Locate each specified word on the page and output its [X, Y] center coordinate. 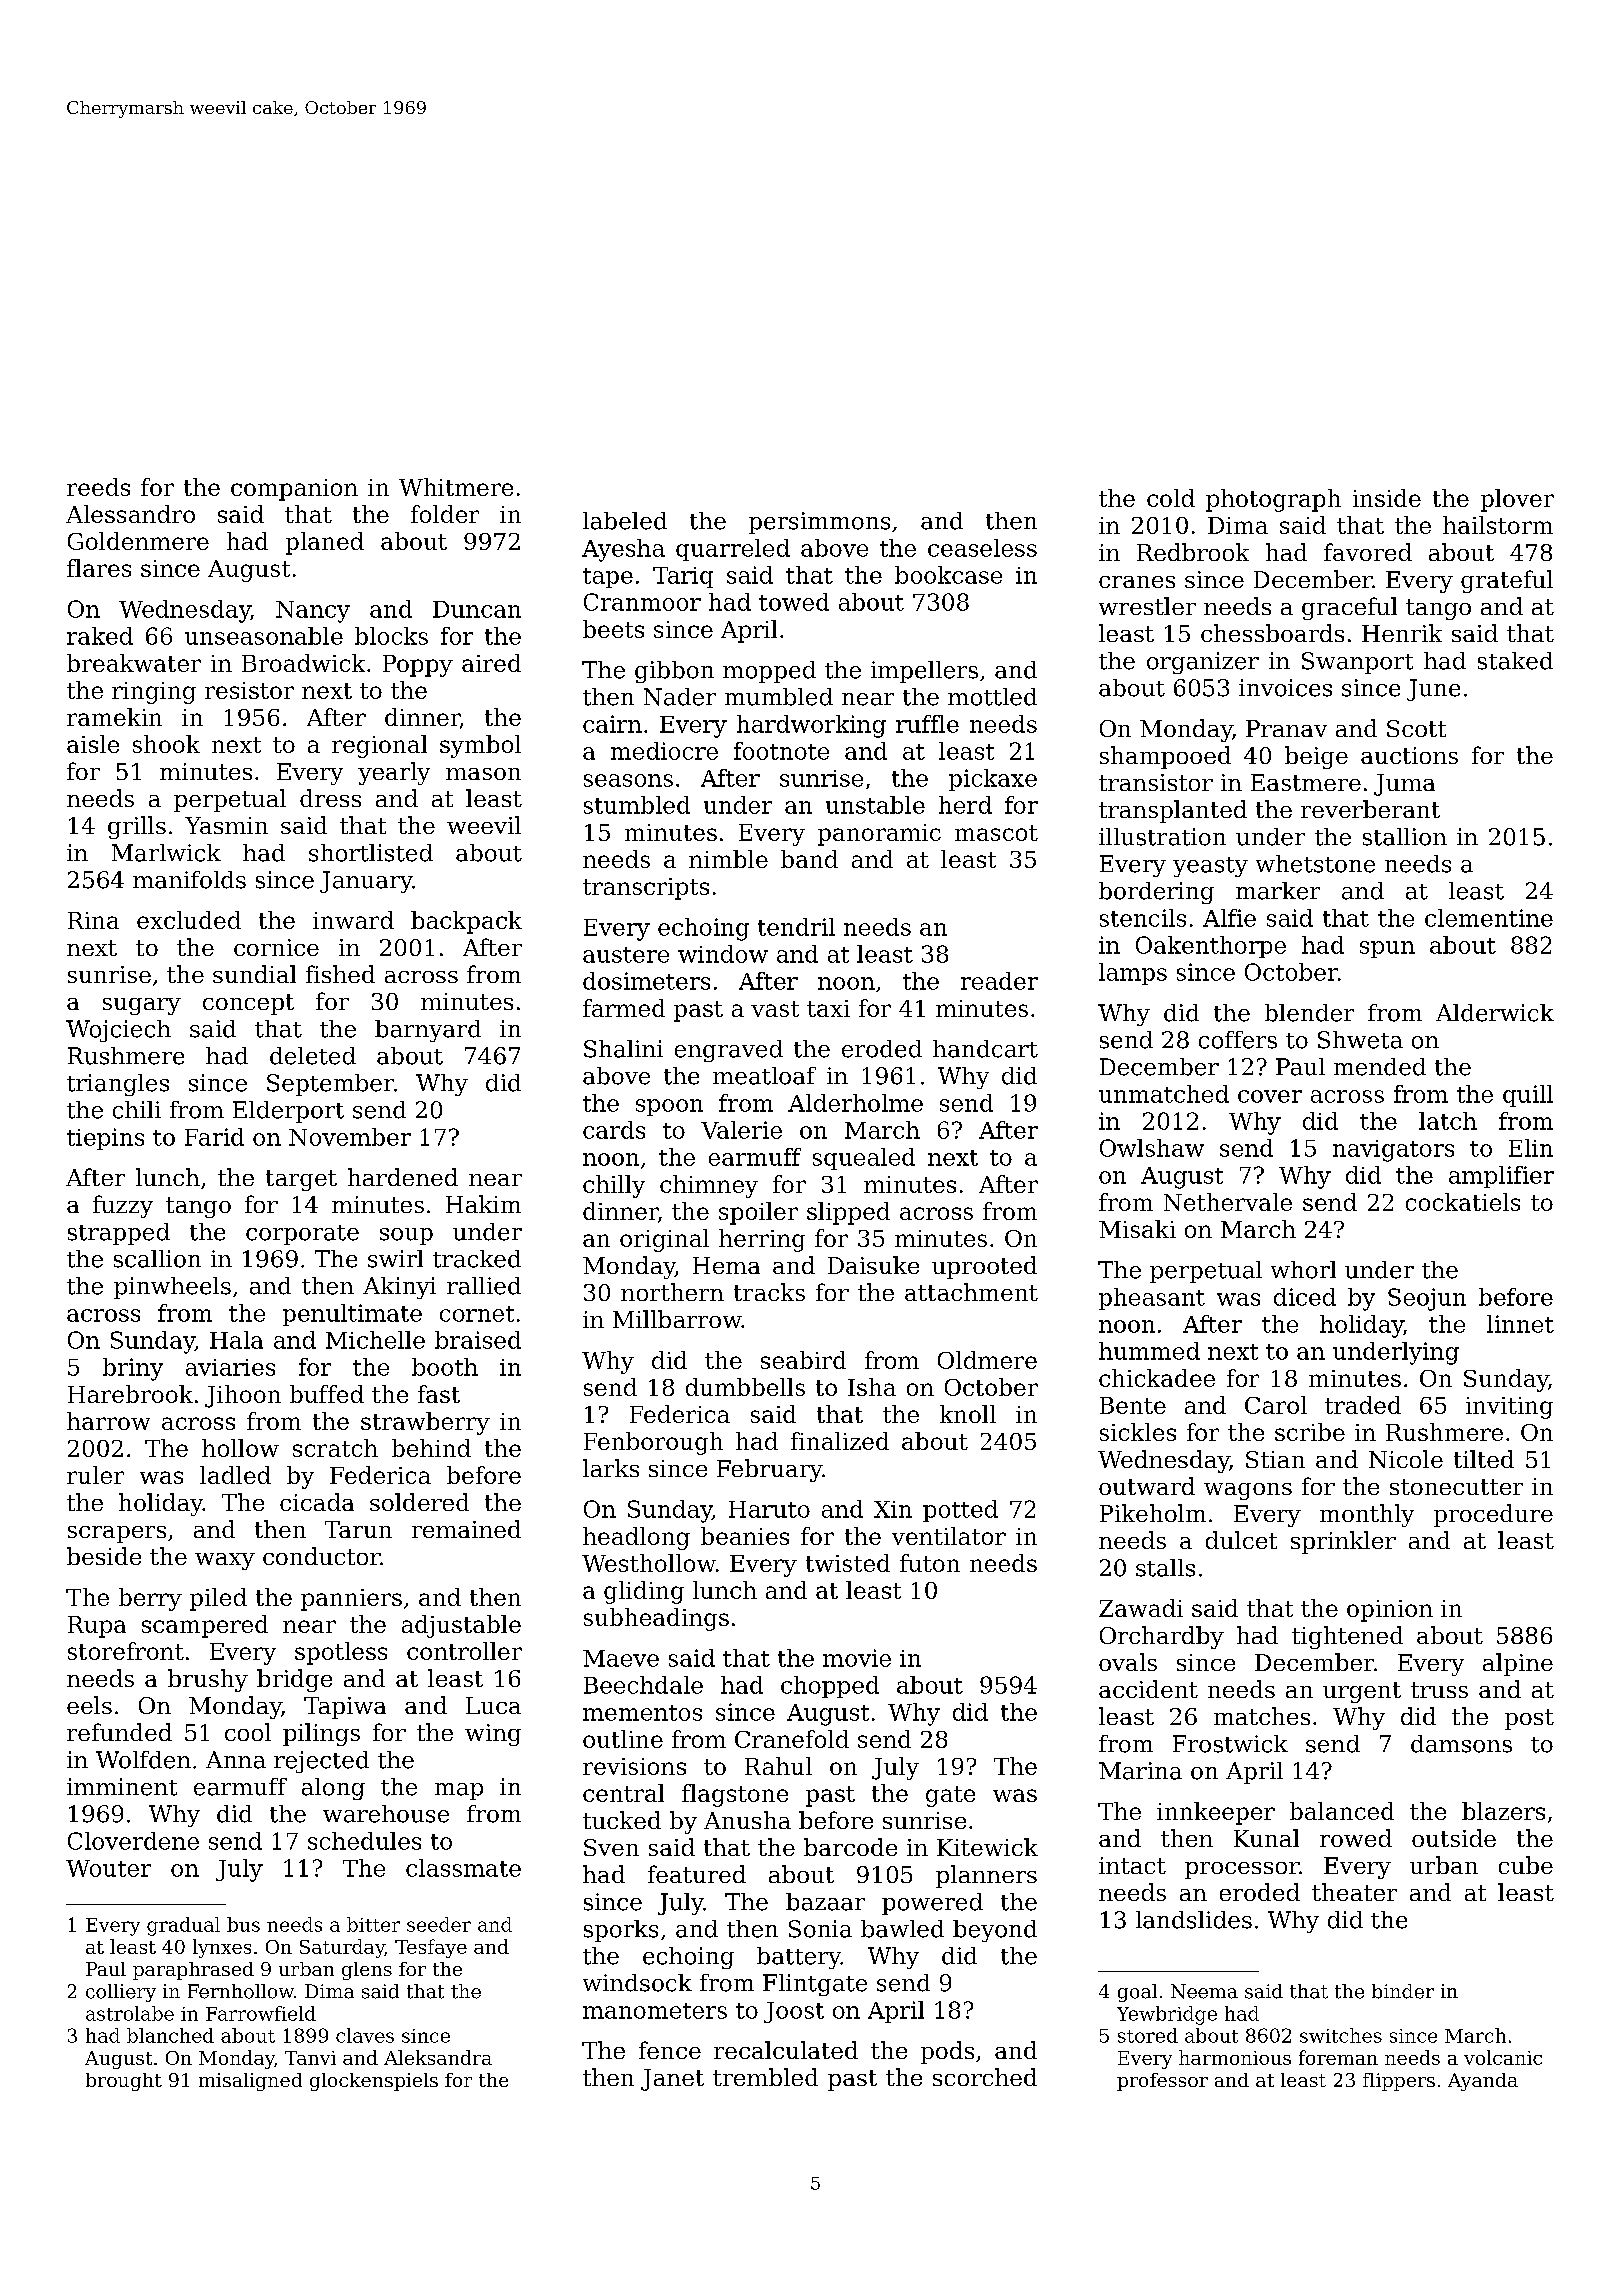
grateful [1507, 581]
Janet [672, 2080]
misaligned [250, 2082]
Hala [236, 1340]
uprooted [984, 1267]
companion [294, 490]
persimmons [819, 523]
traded [1363, 1405]
